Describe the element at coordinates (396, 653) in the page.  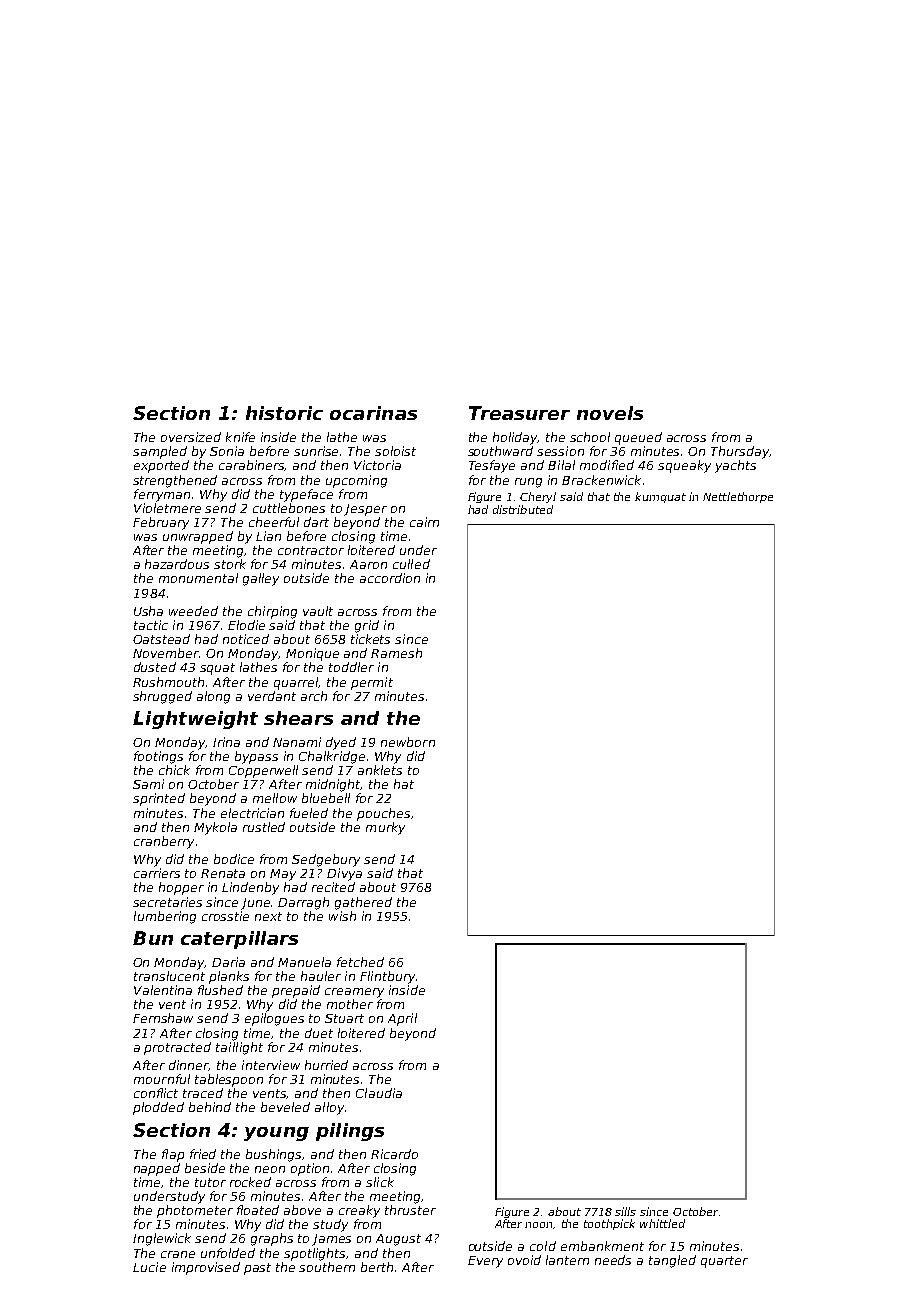
I see `Ramesh` at that location.
